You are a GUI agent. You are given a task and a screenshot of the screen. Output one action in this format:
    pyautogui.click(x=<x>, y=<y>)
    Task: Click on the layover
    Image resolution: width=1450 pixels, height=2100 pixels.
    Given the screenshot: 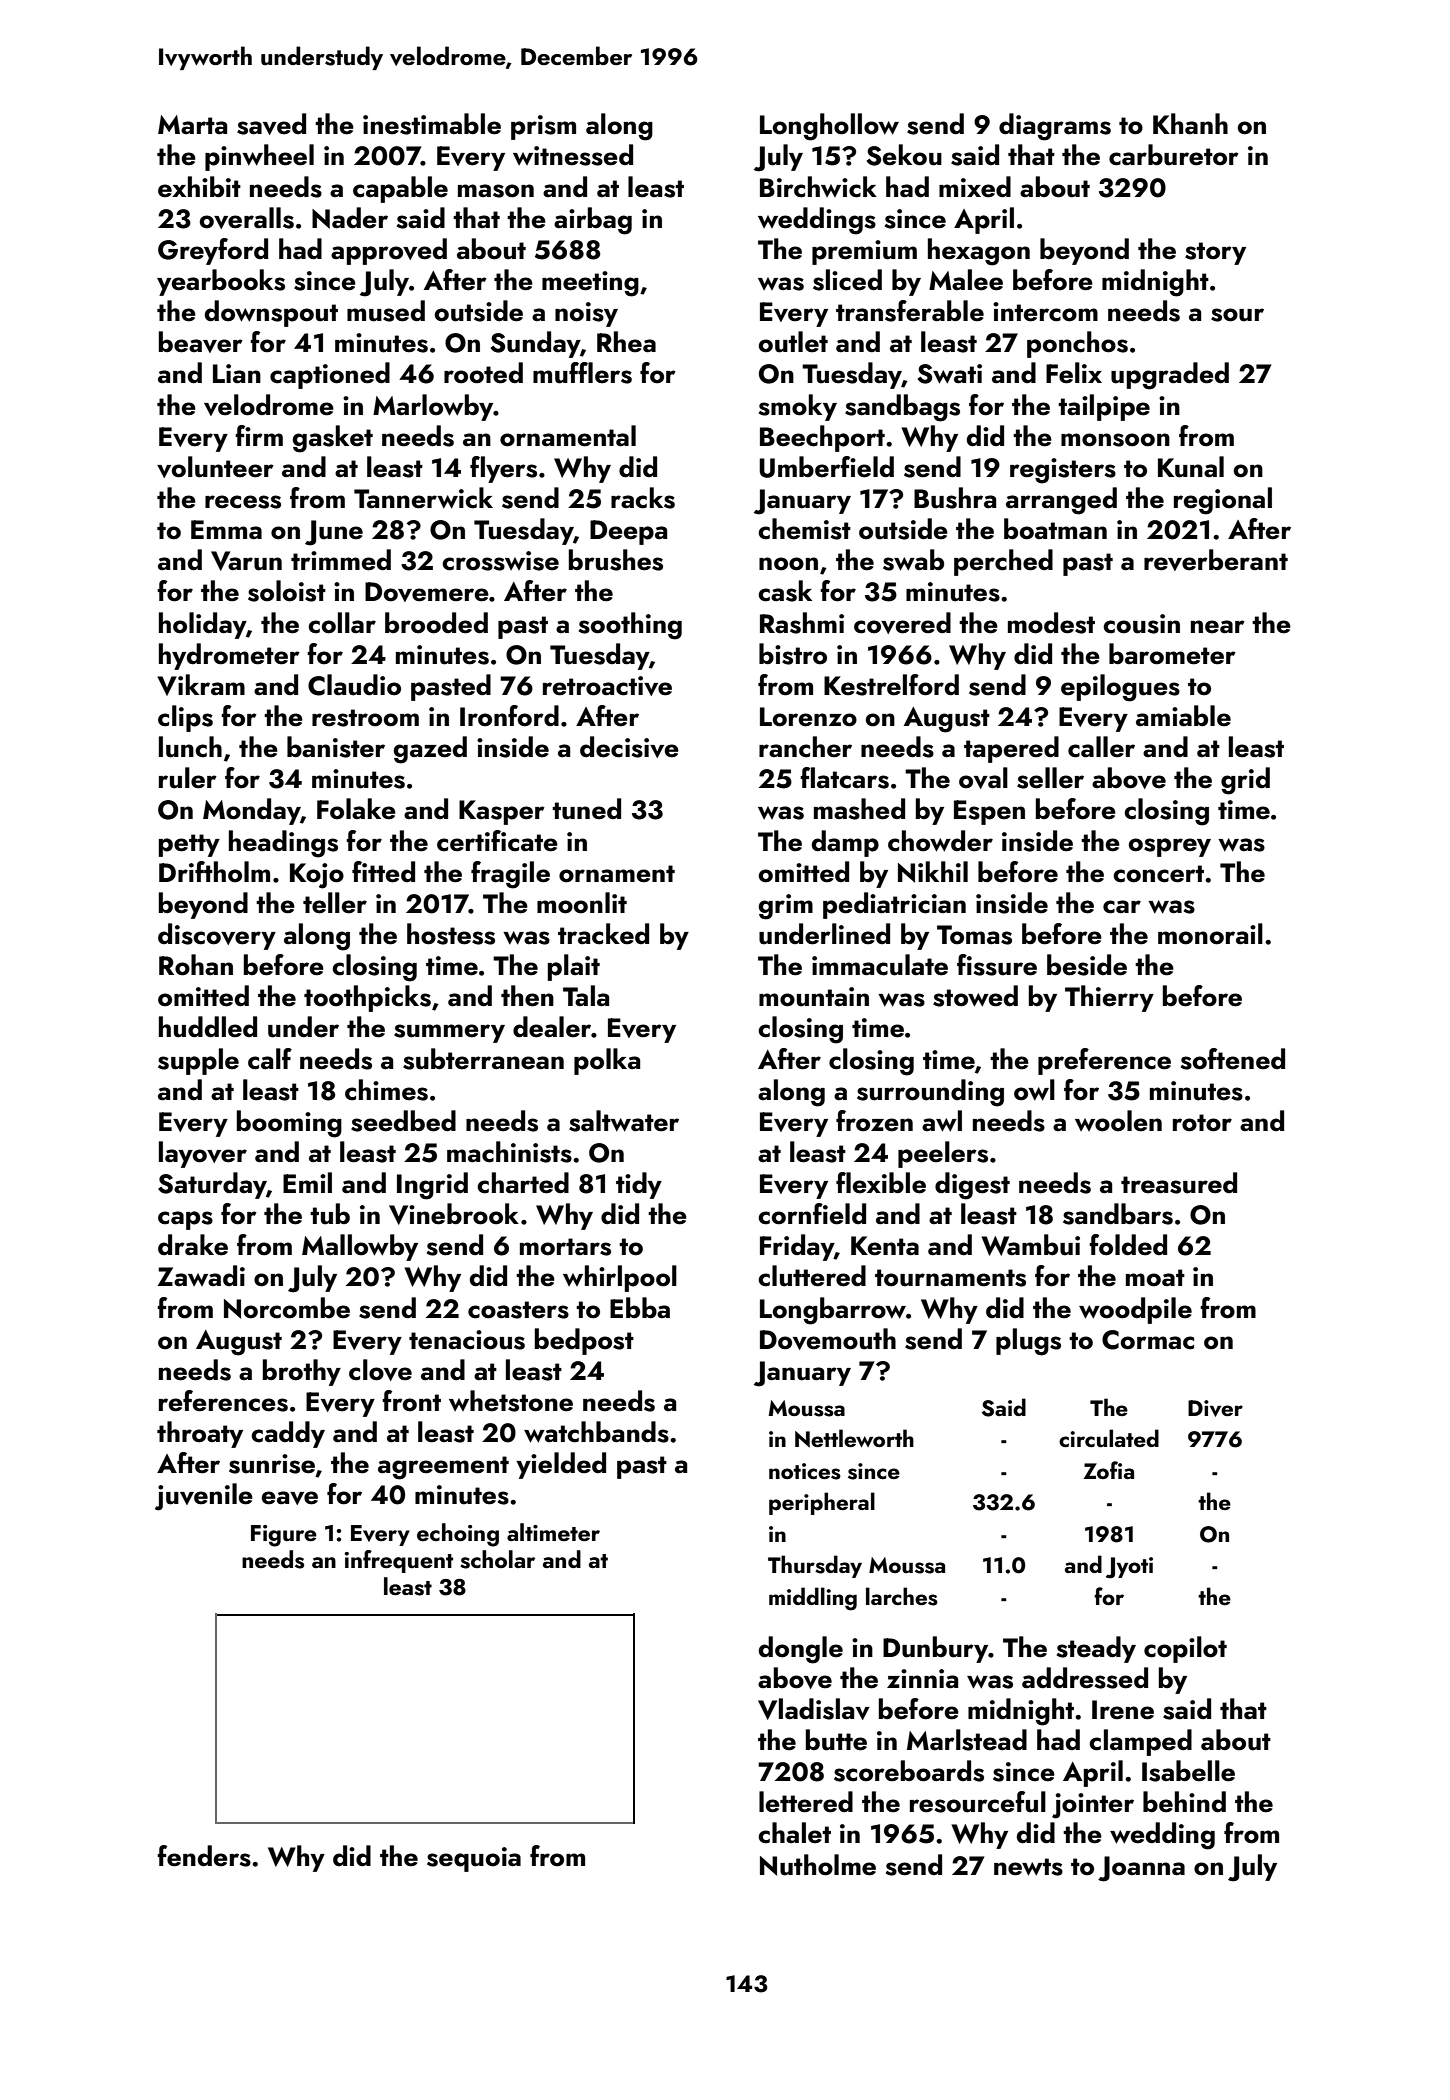 What is the action you would take?
    pyautogui.click(x=203, y=1154)
